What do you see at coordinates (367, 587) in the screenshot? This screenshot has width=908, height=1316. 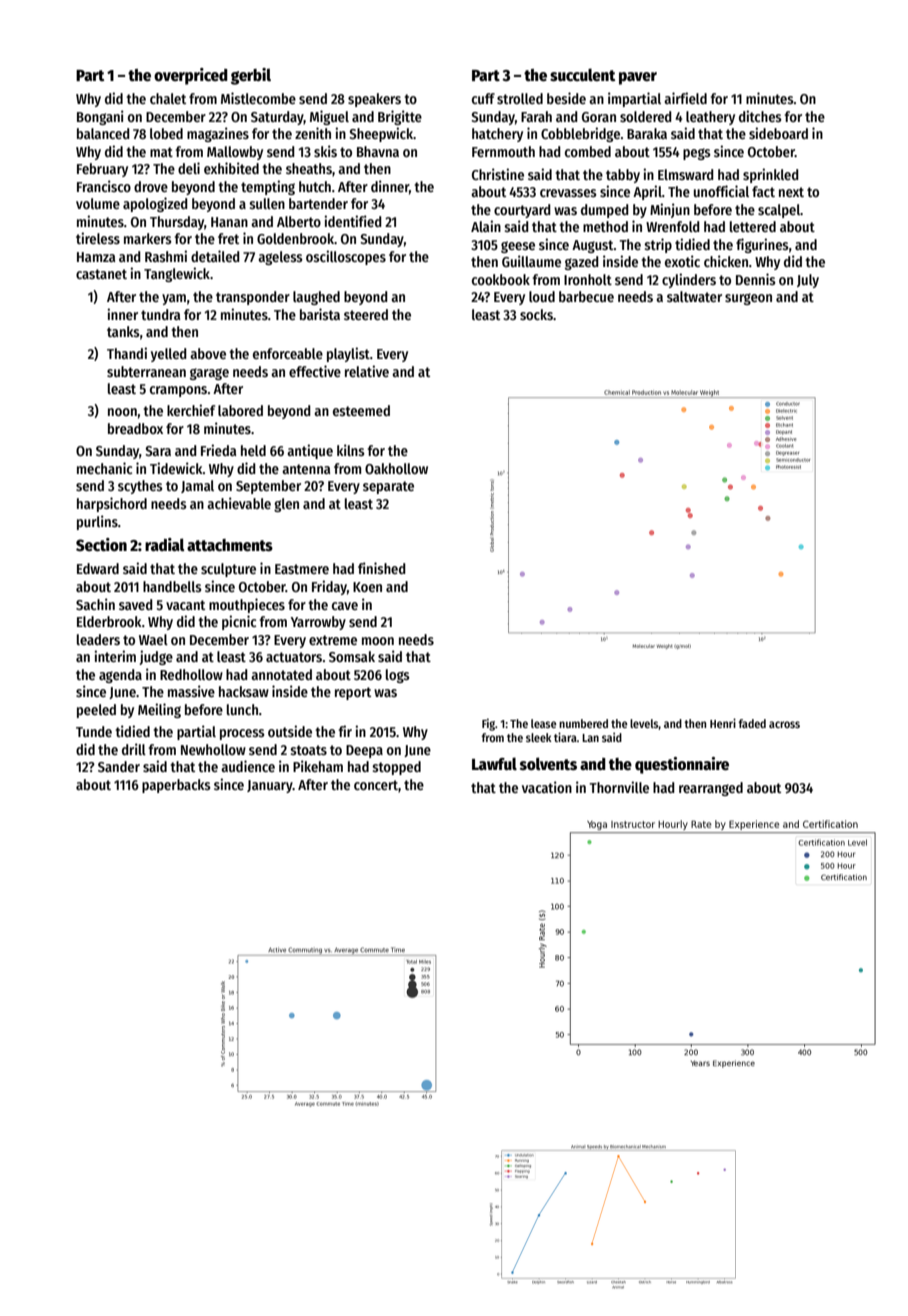 I see `Koen` at bounding box center [367, 587].
